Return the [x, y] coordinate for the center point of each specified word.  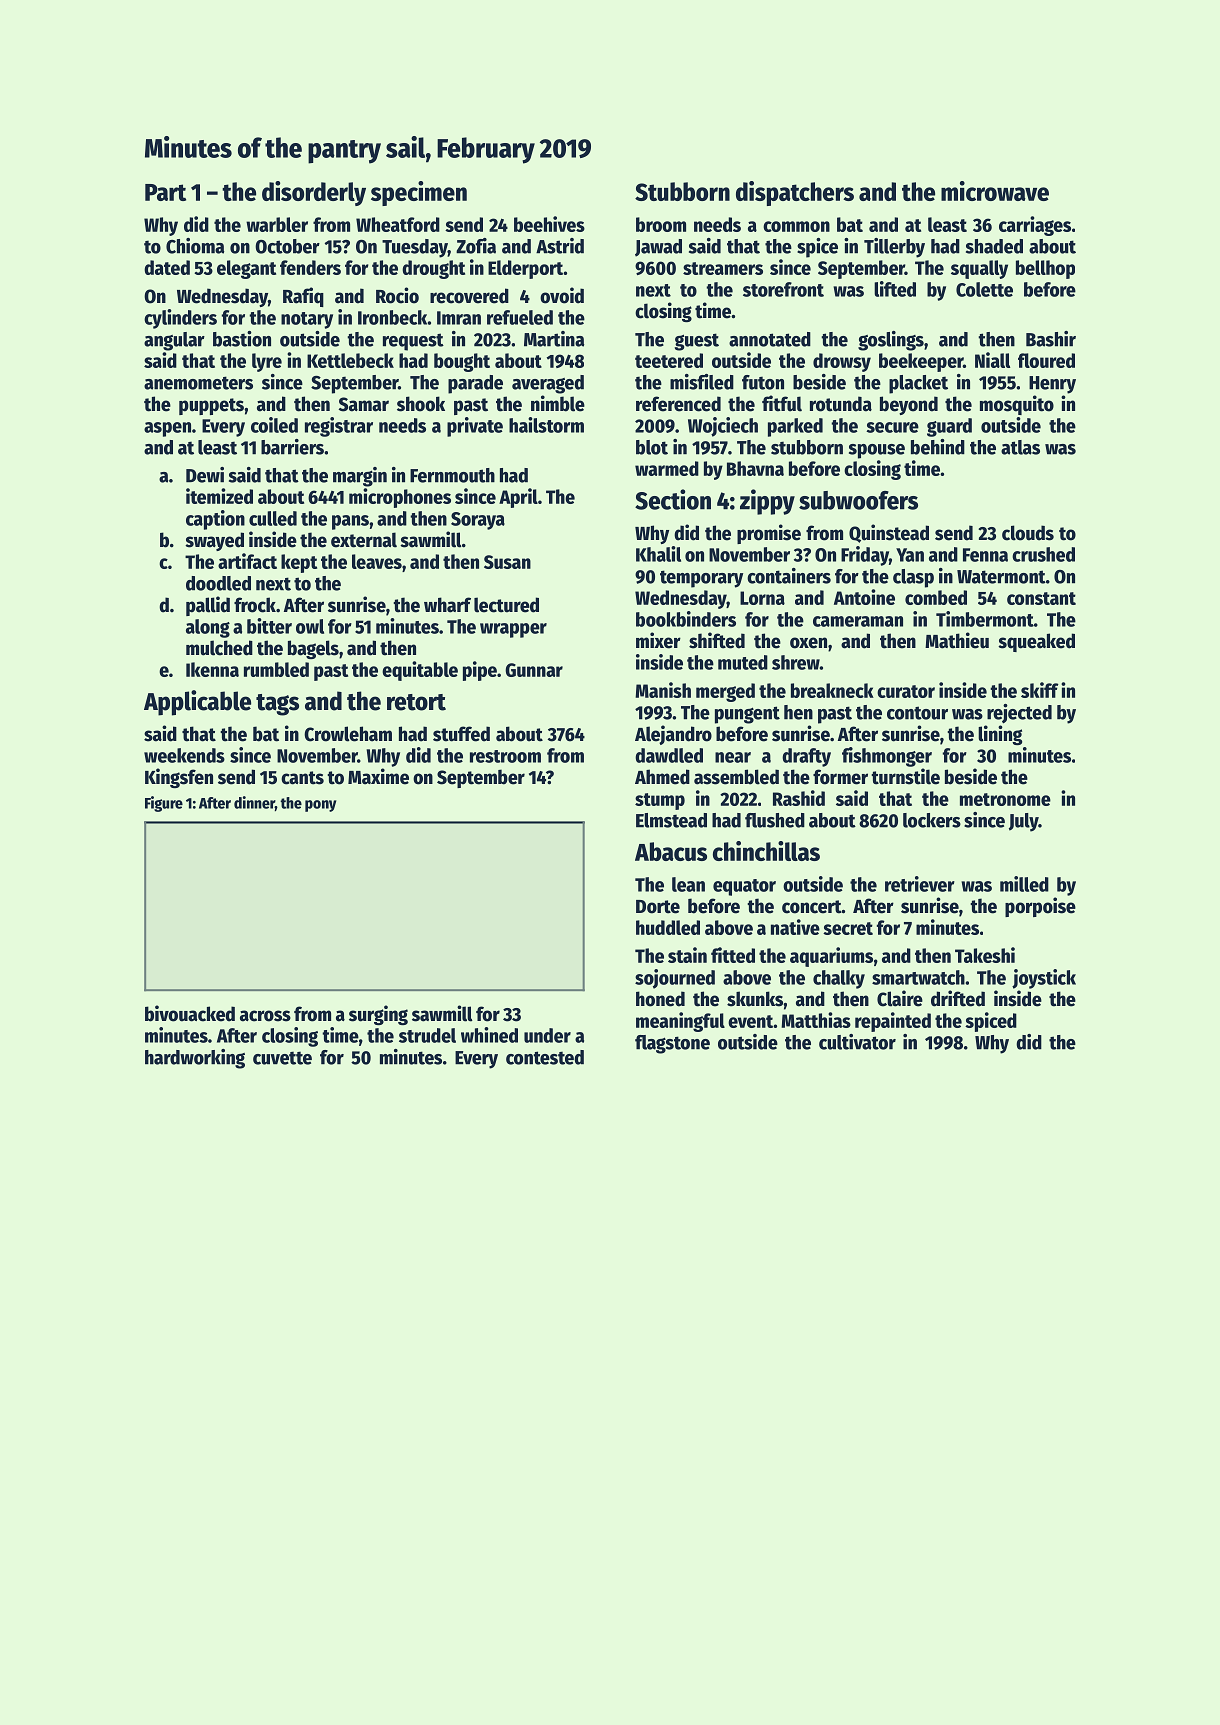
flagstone [672, 1044]
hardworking [195, 1059]
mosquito [1017, 405]
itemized [219, 496]
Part [165, 192]
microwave [995, 191]
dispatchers [795, 193]
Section [673, 499]
